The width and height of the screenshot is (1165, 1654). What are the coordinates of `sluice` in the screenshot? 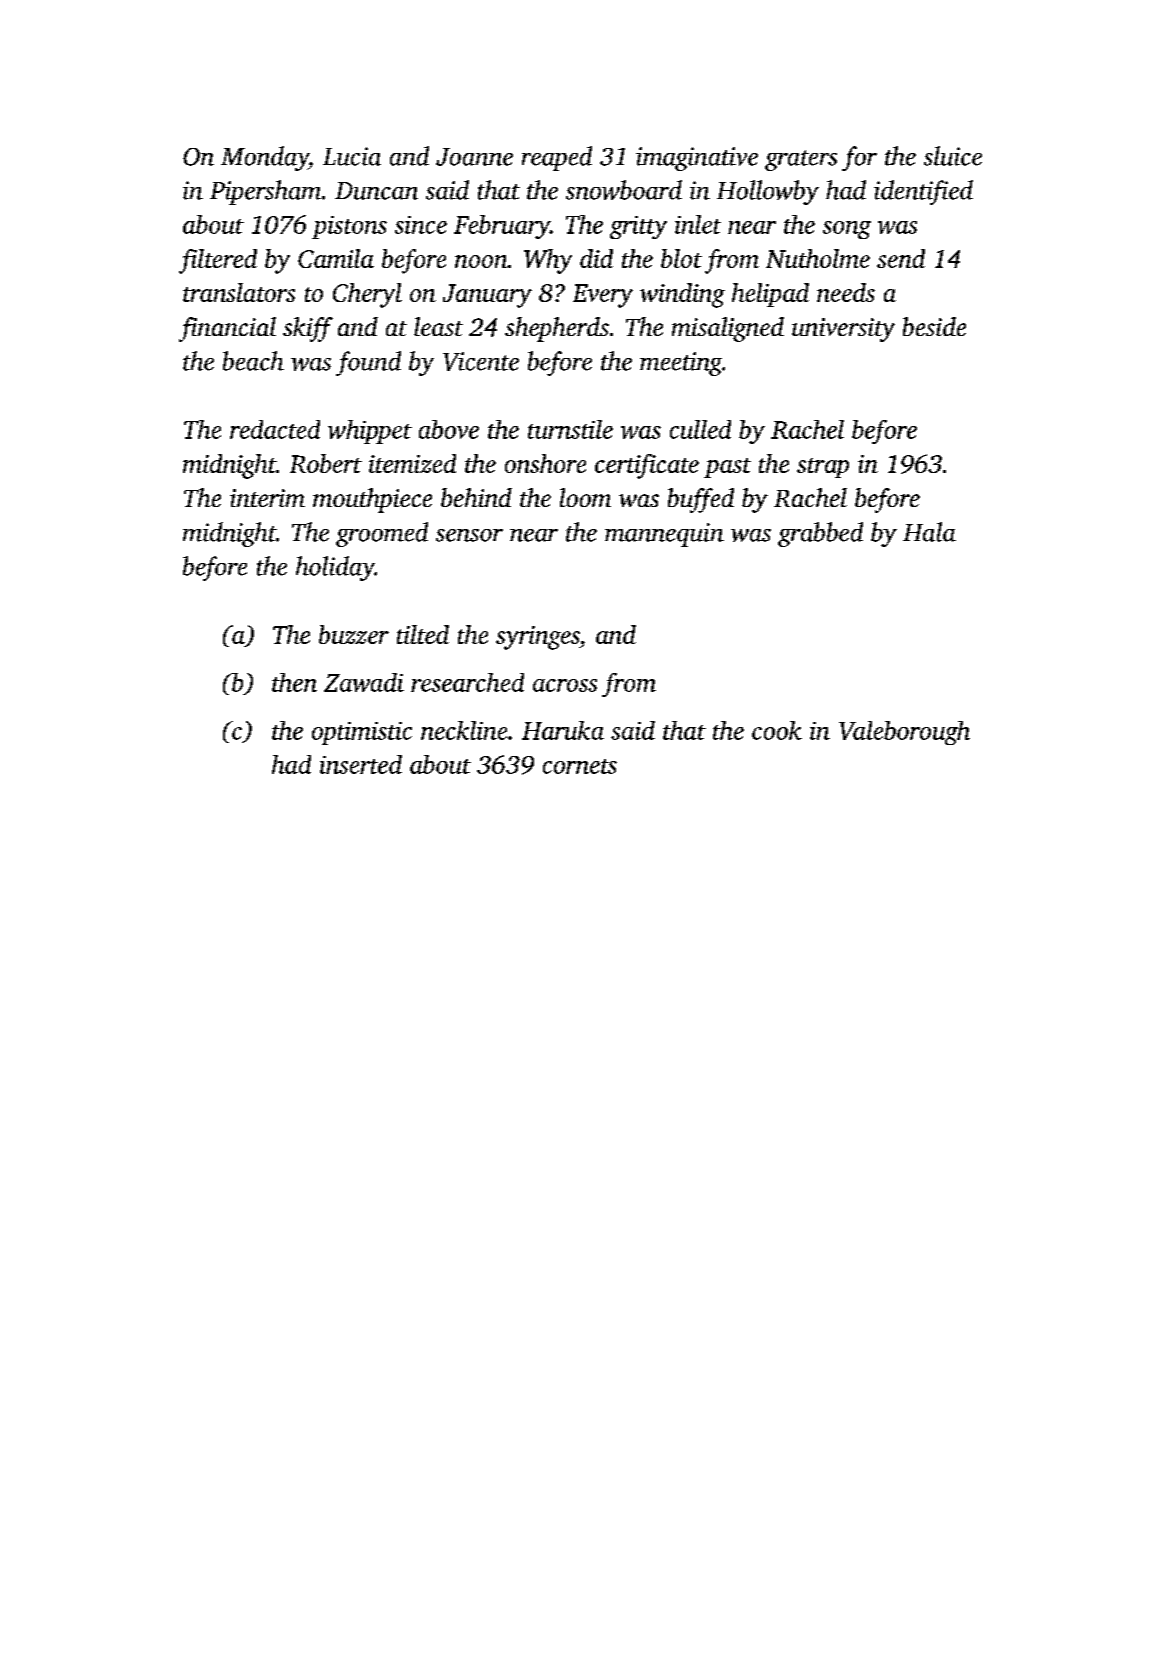 It's located at (953, 156).
